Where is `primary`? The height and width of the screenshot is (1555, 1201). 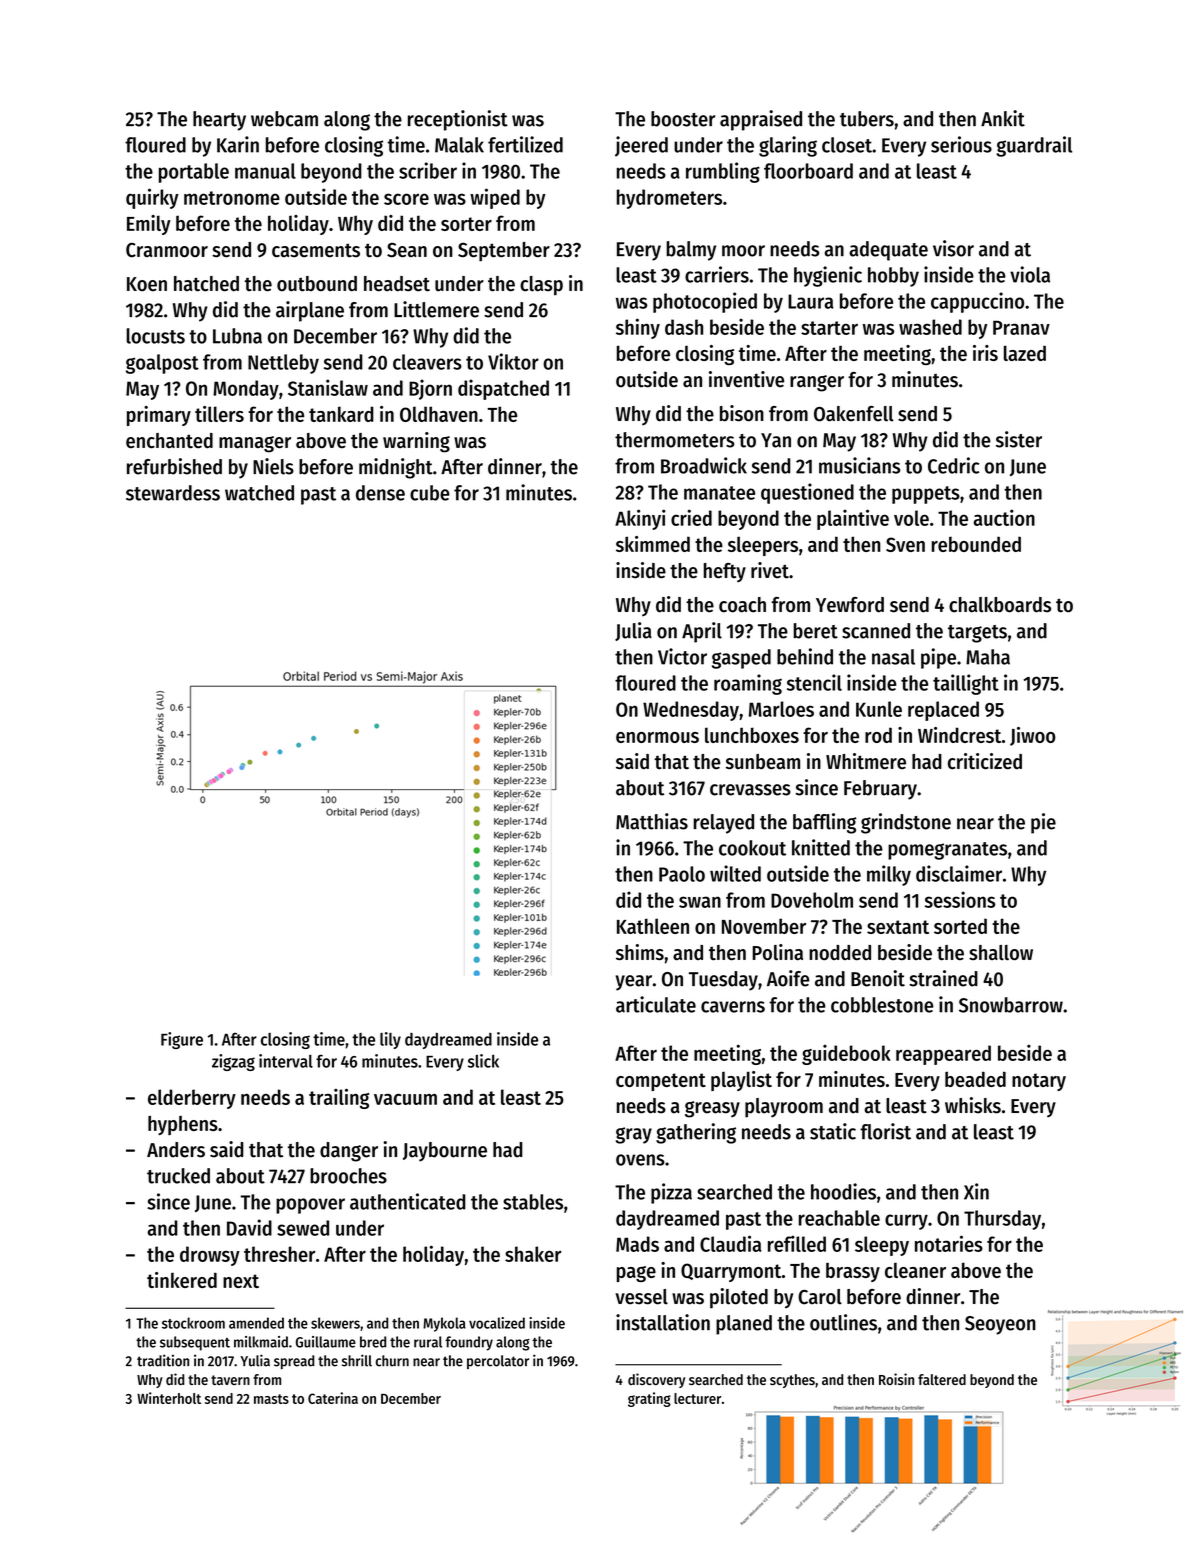 primary is located at coordinates (159, 416).
